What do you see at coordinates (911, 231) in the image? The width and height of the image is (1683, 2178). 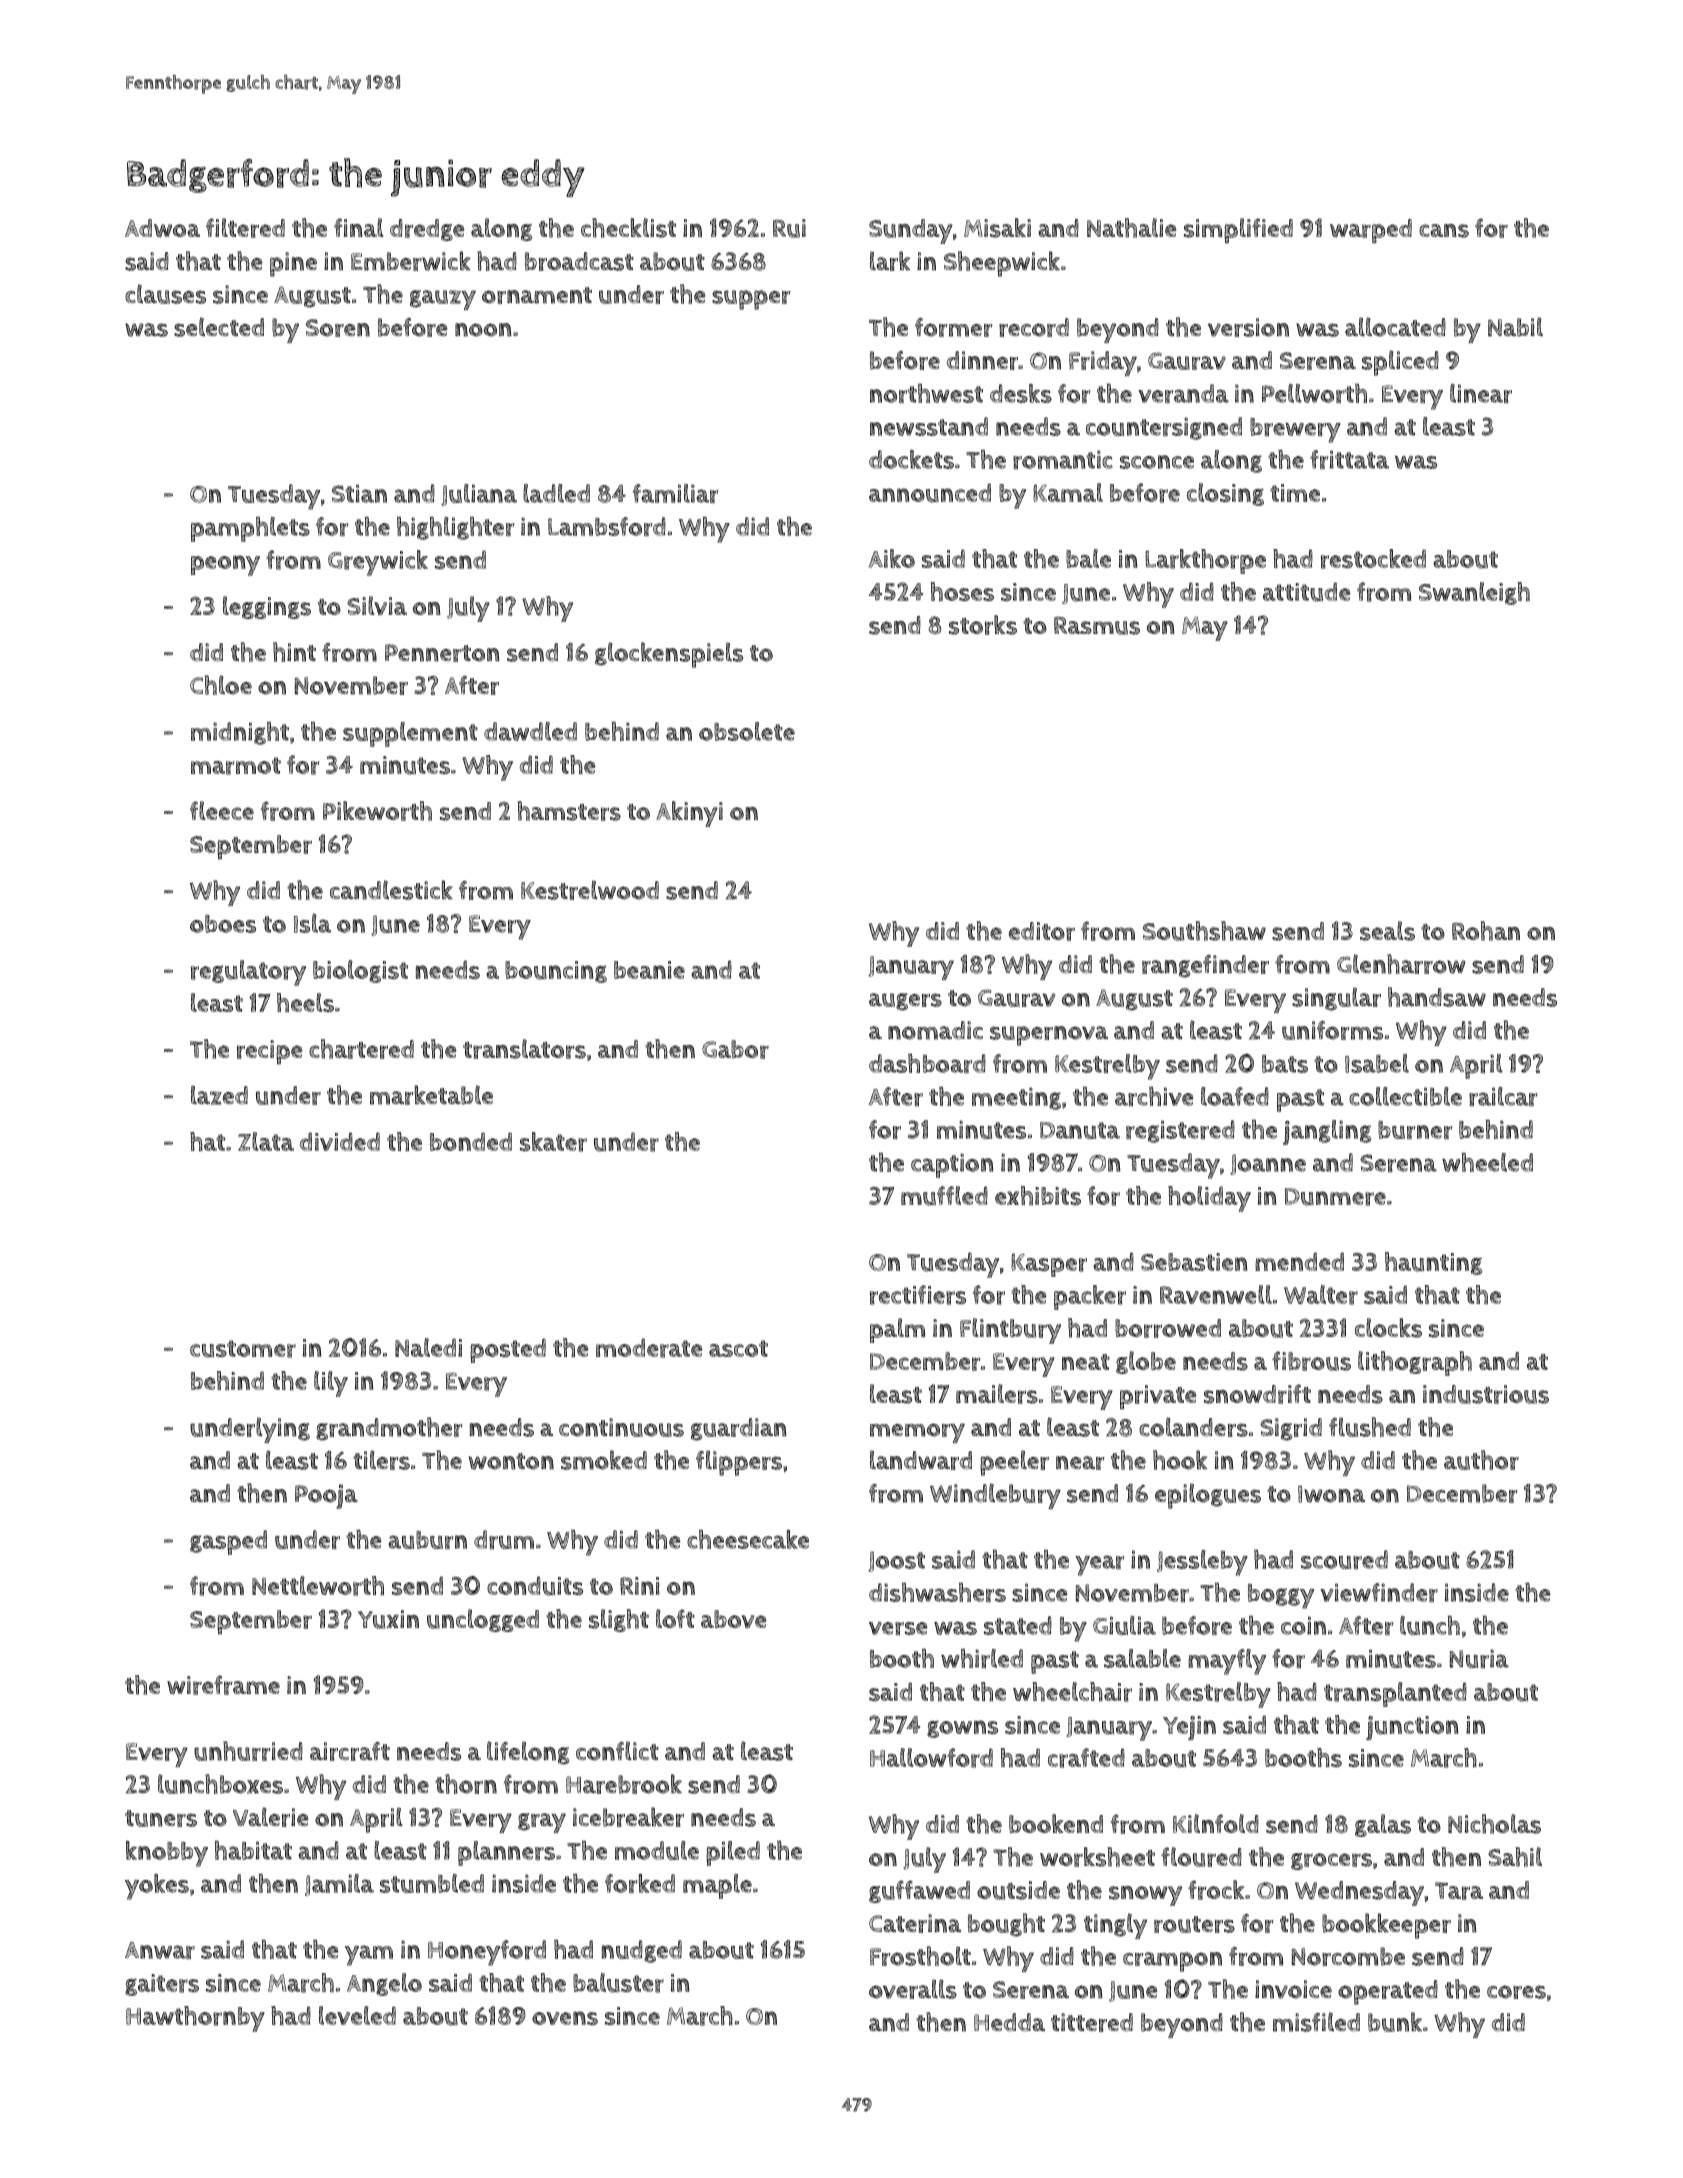 I see `Sunday` at bounding box center [911, 231].
